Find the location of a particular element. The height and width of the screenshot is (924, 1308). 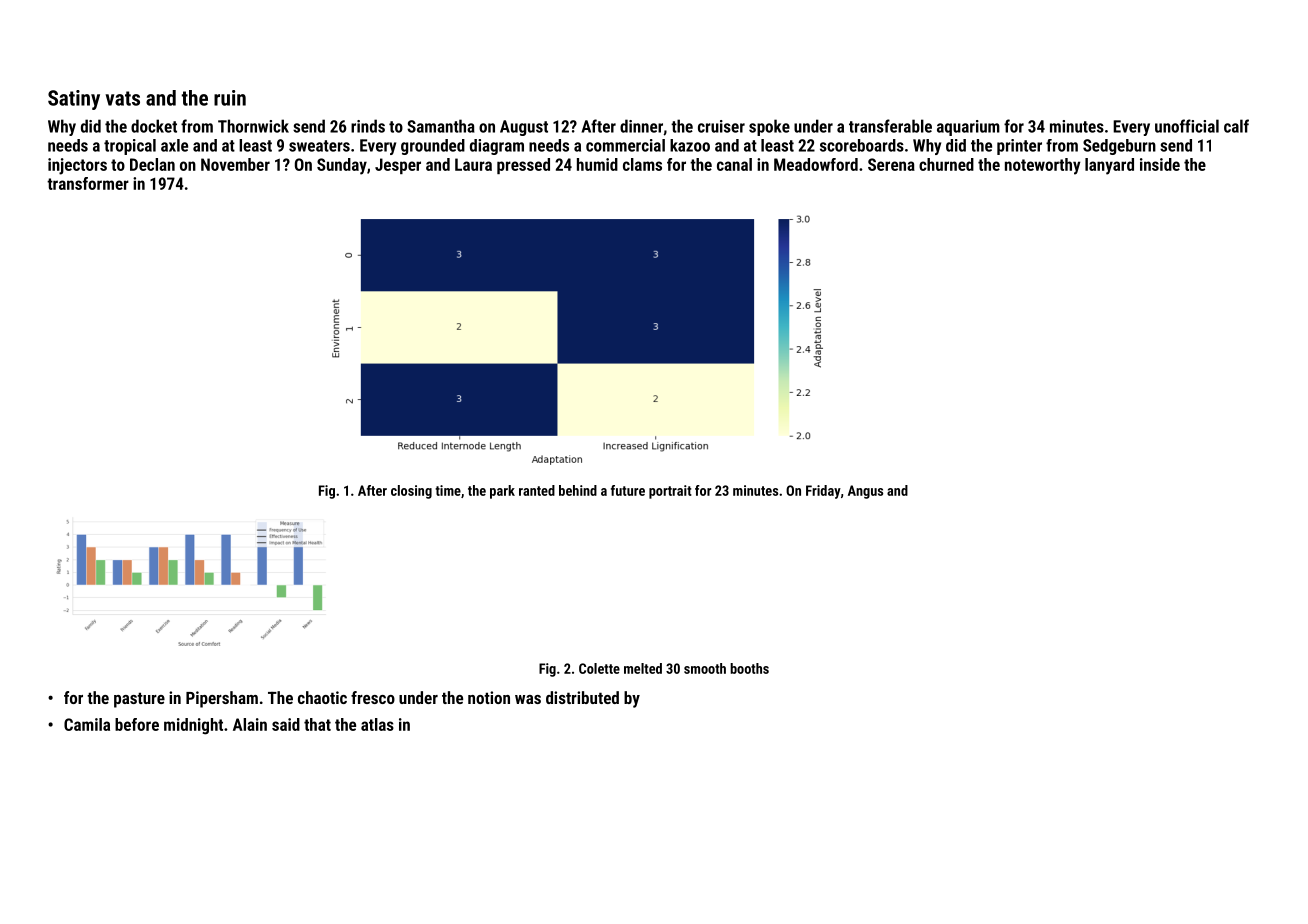

pasture is located at coordinates (139, 700).
